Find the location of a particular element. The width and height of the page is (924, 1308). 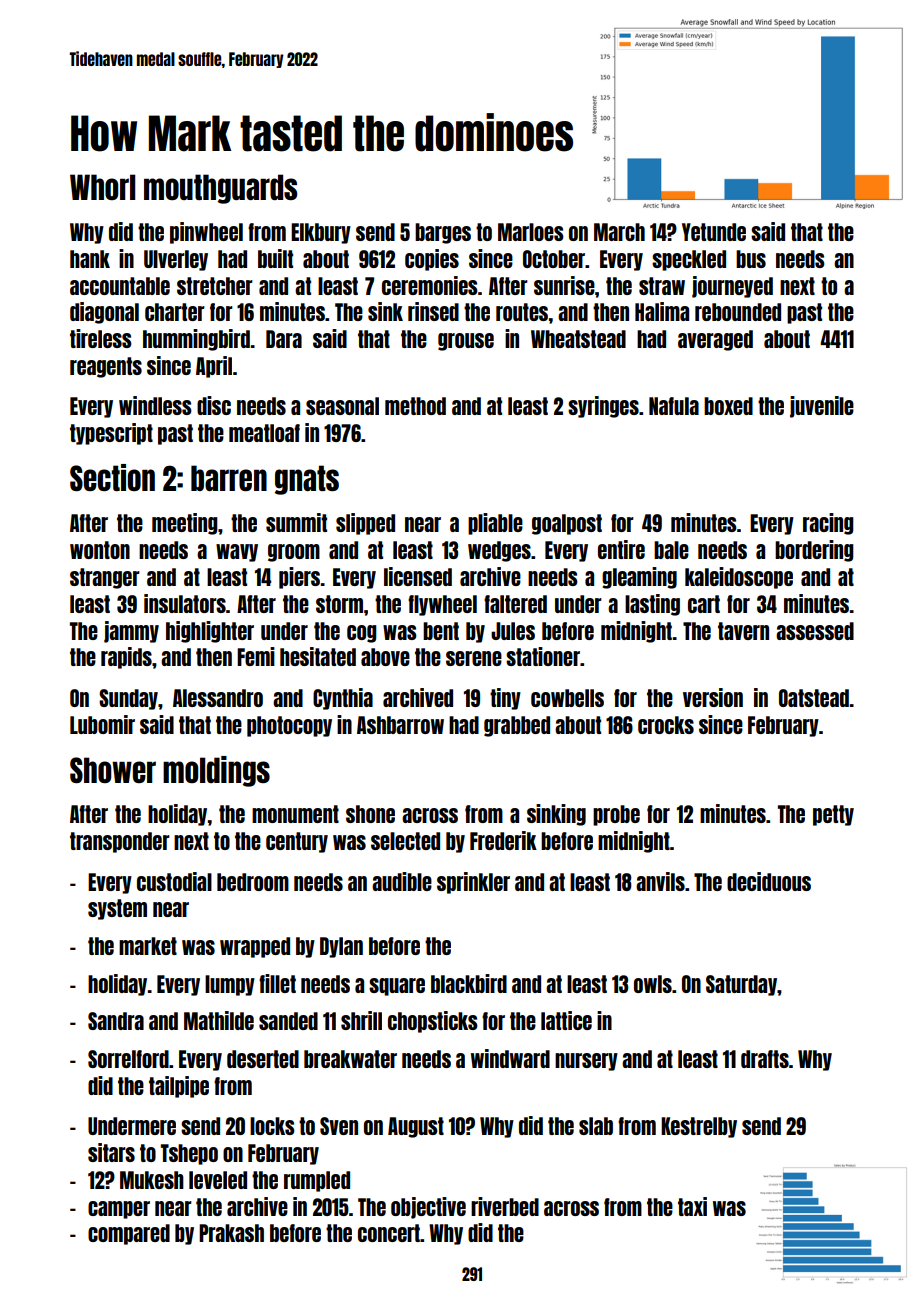

typescript is located at coordinates (111, 434).
